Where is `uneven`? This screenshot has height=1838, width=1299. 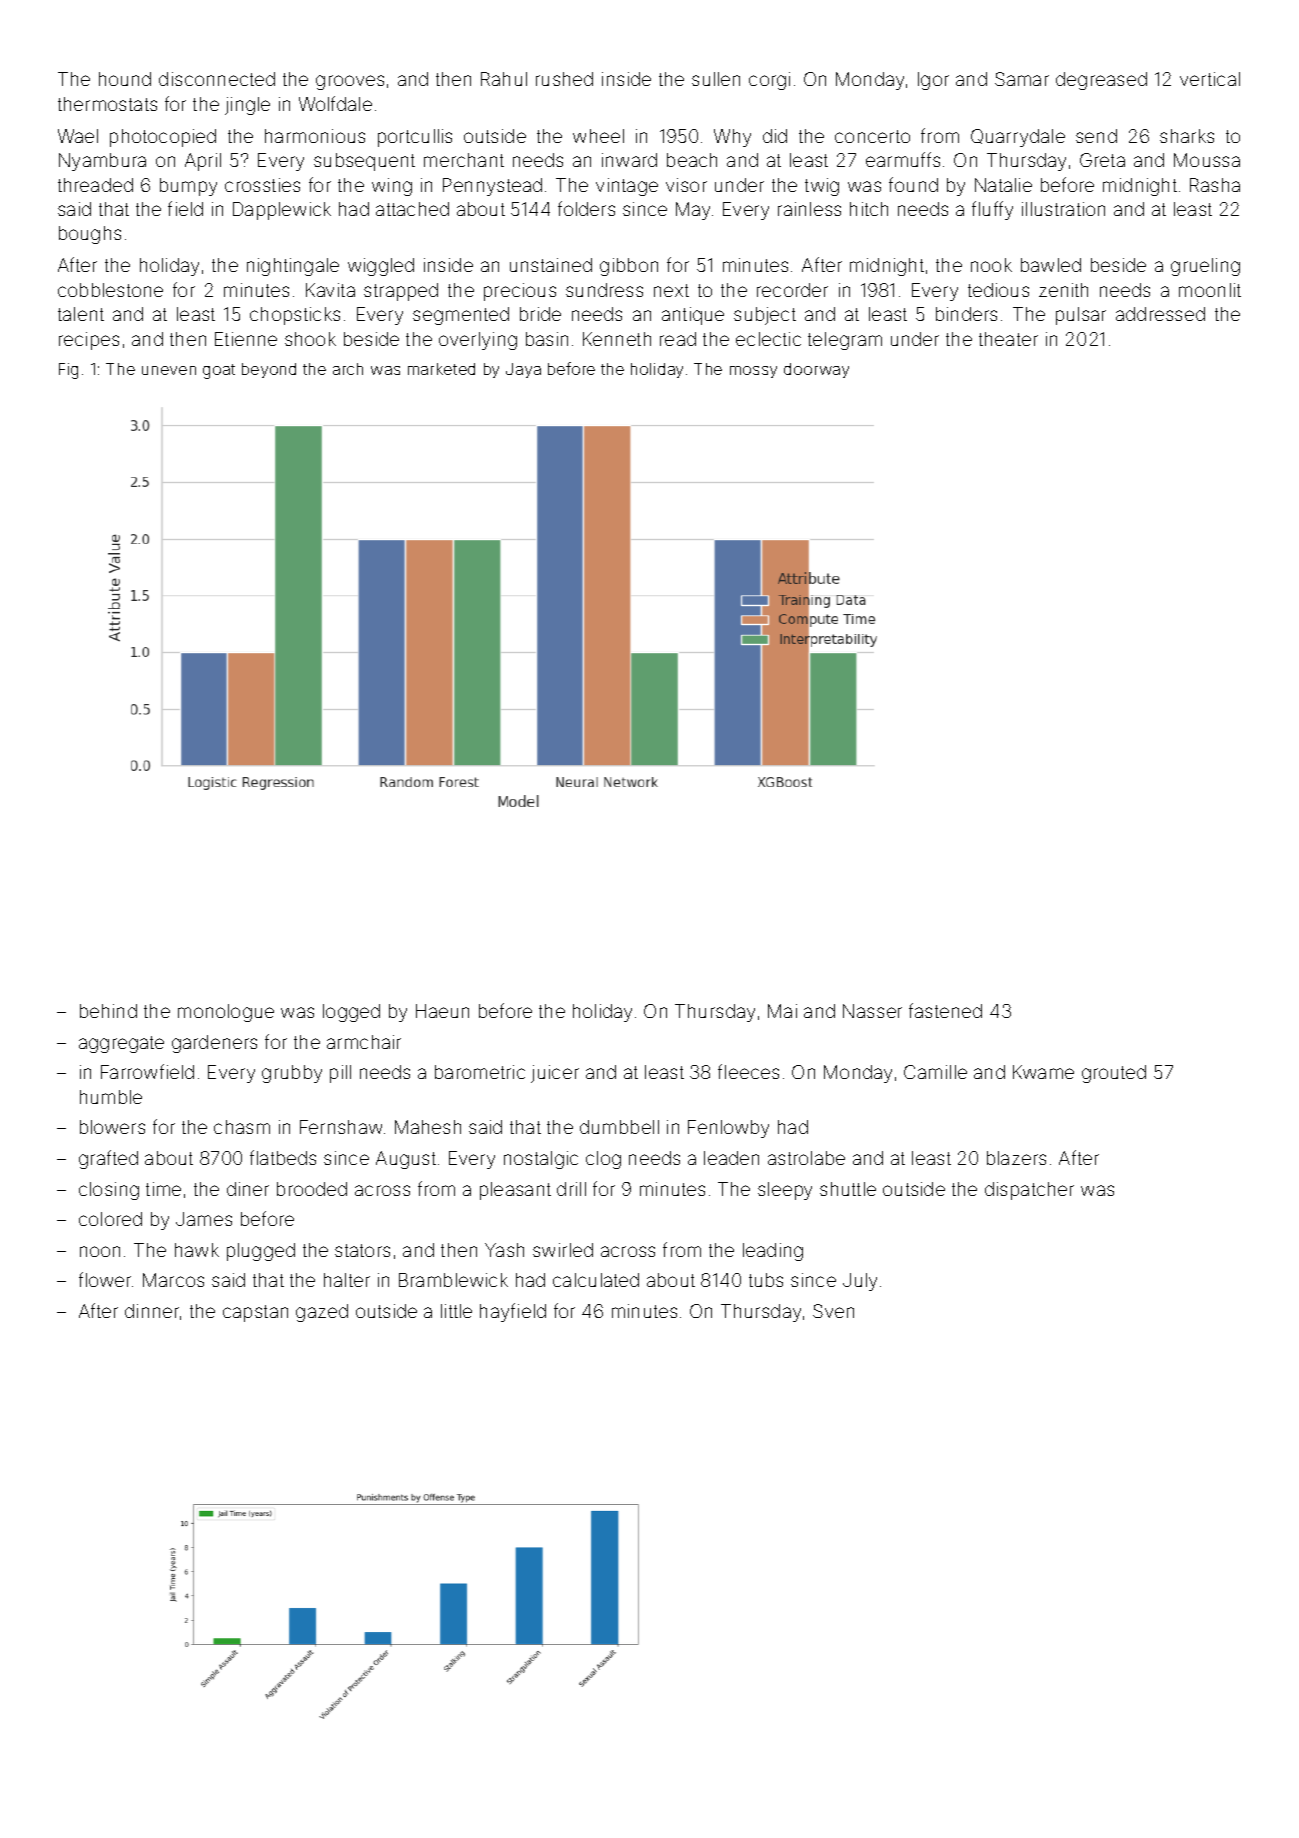 uneven is located at coordinates (169, 370).
